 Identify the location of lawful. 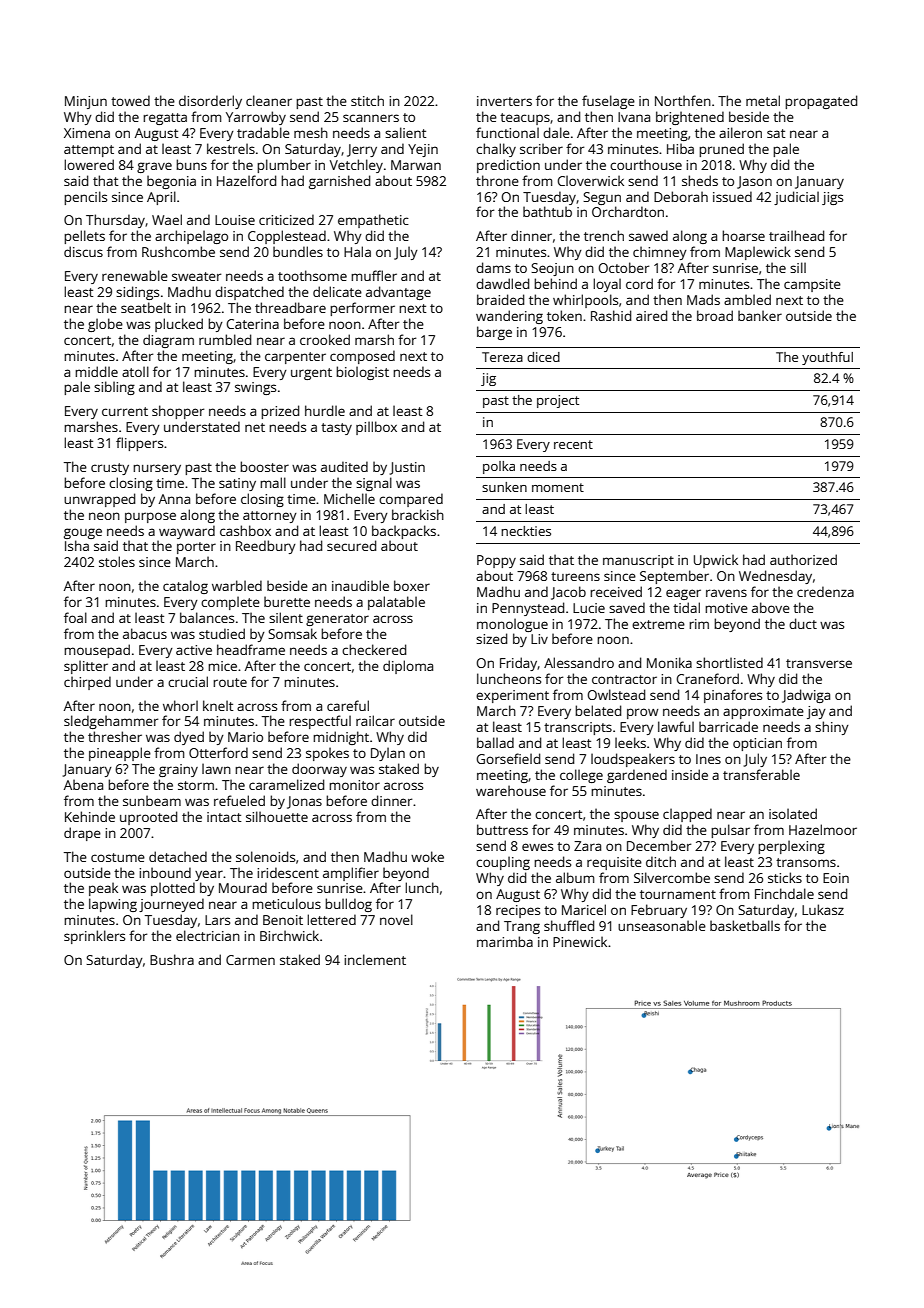
(676, 726).
